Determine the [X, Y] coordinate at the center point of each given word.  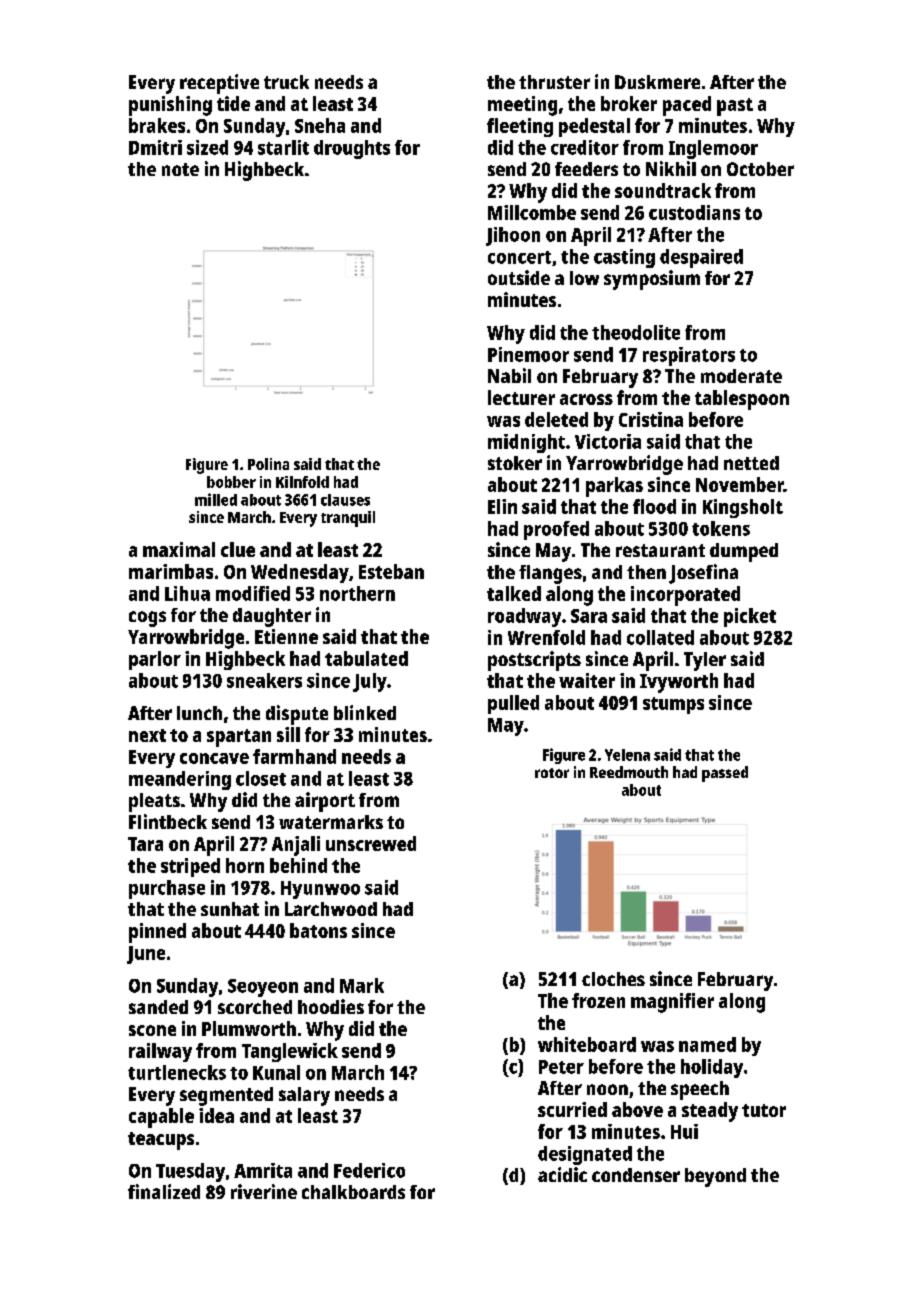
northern [357, 593]
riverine [264, 1191]
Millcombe [532, 212]
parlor [155, 660]
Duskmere [657, 82]
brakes [157, 125]
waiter [587, 680]
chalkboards [353, 1192]
